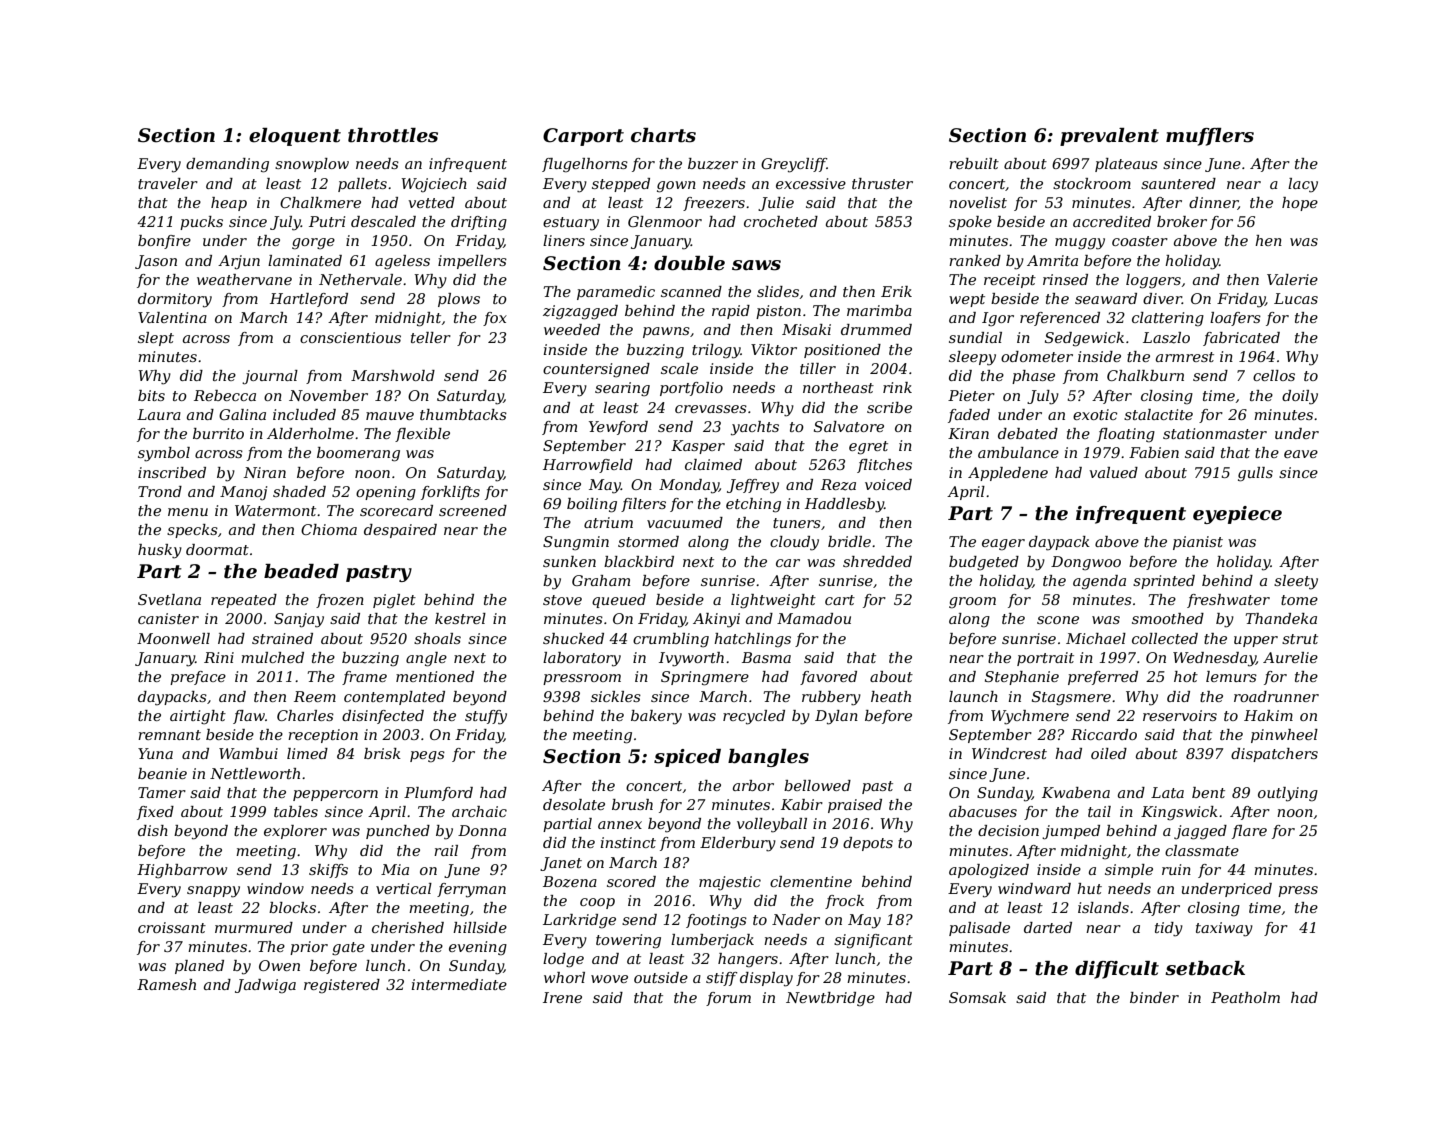 This screenshot has height=1125, width=1456. I want to click on eager, so click(1003, 545).
